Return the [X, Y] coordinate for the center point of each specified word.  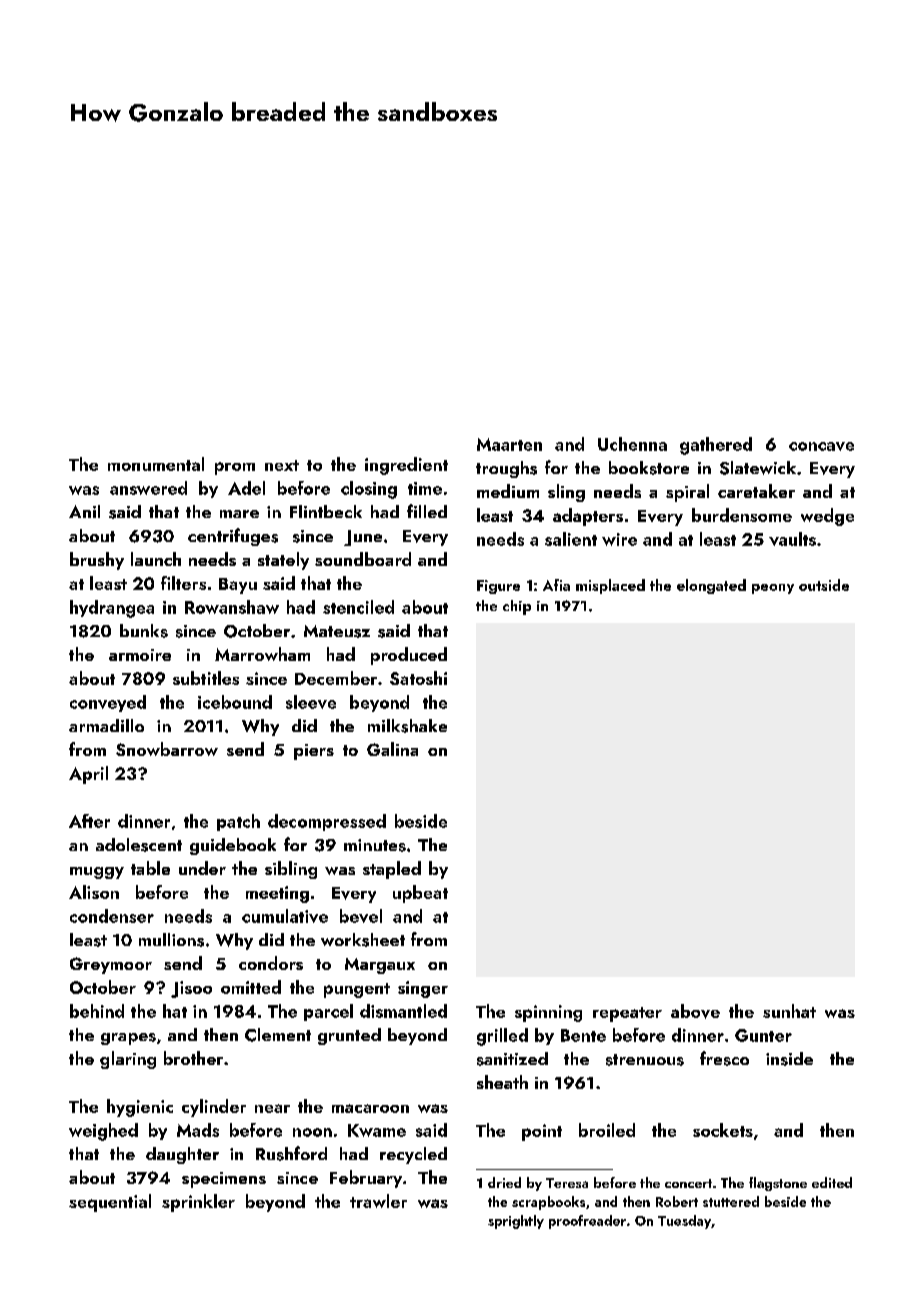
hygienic [140, 1108]
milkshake [407, 726]
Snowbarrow [167, 749]
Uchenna [632, 444]
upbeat [420, 894]
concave [821, 446]
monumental [156, 464]
